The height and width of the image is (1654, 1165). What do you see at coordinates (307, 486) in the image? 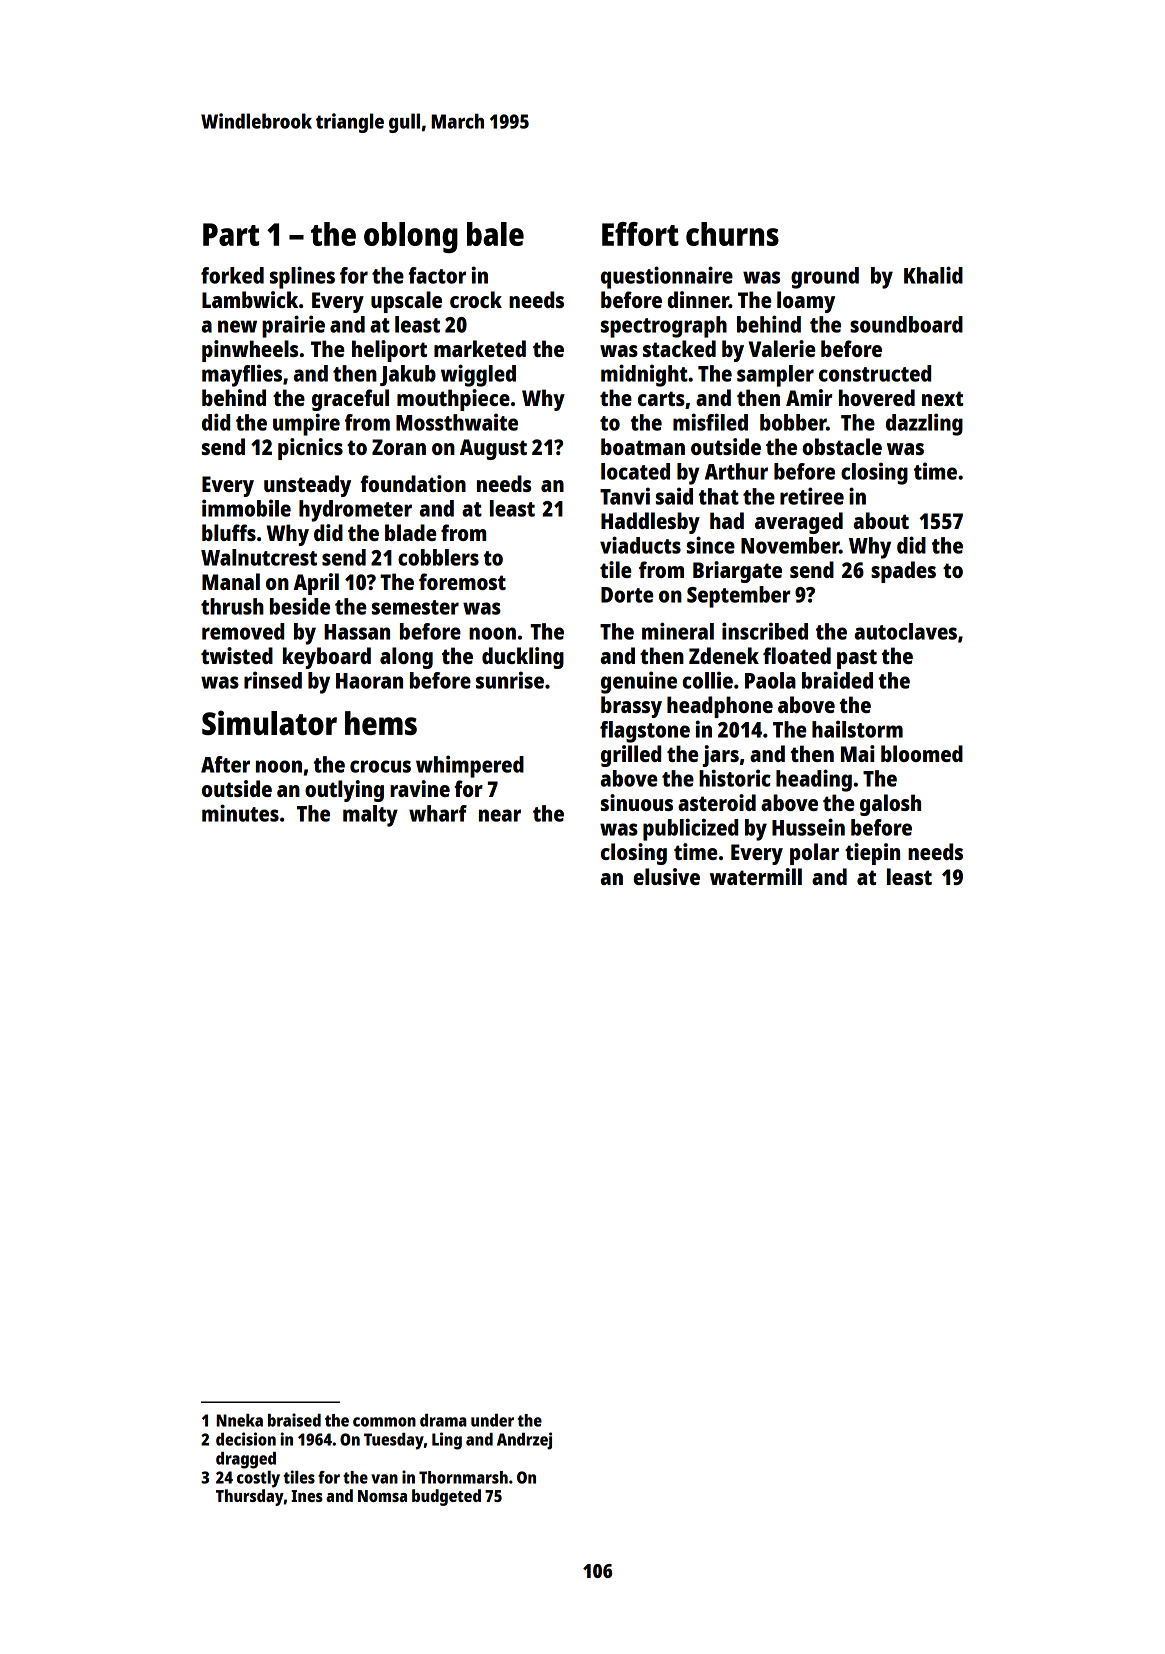
I see `unsteady` at bounding box center [307, 486].
